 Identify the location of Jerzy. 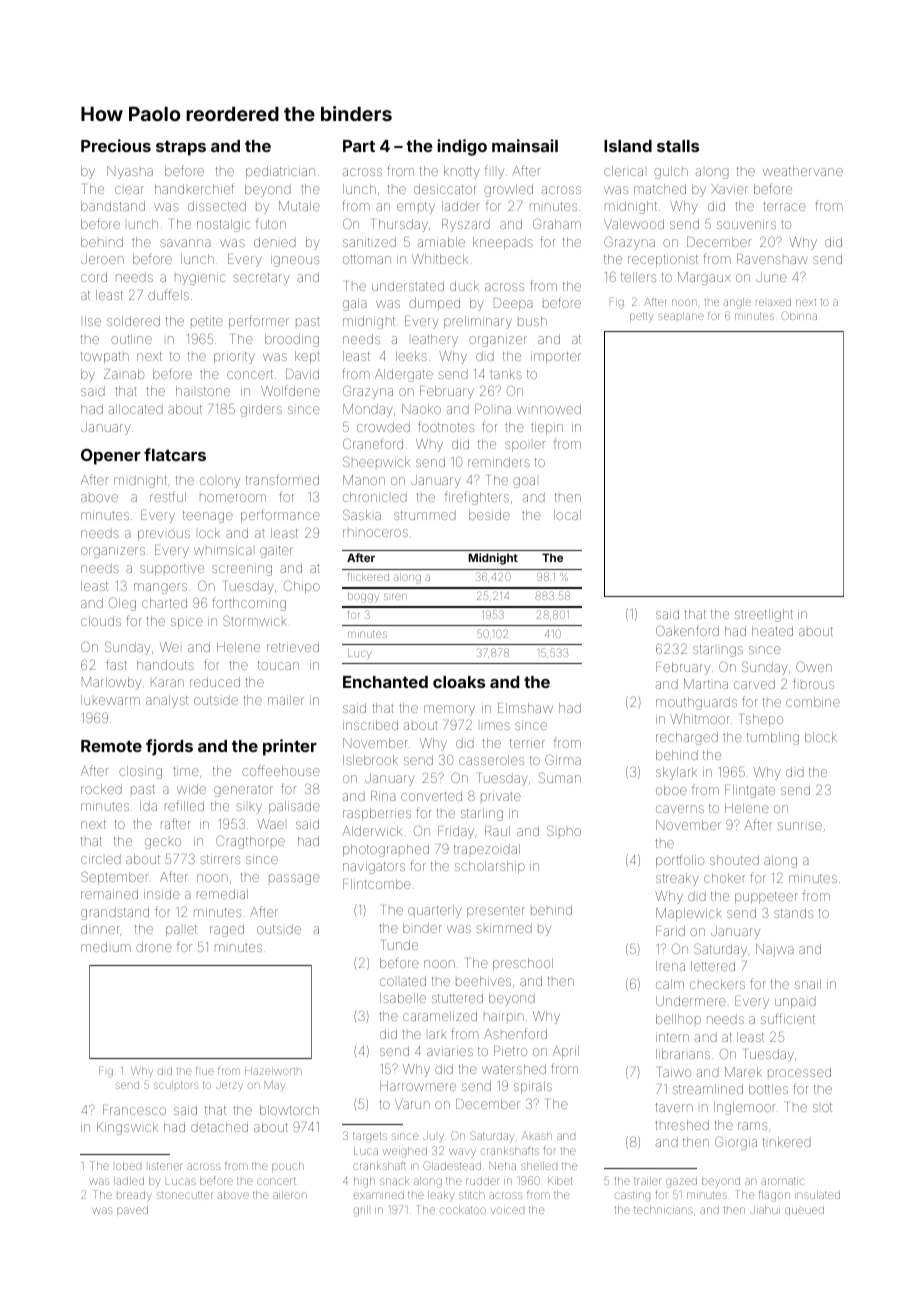
(229, 1085).
